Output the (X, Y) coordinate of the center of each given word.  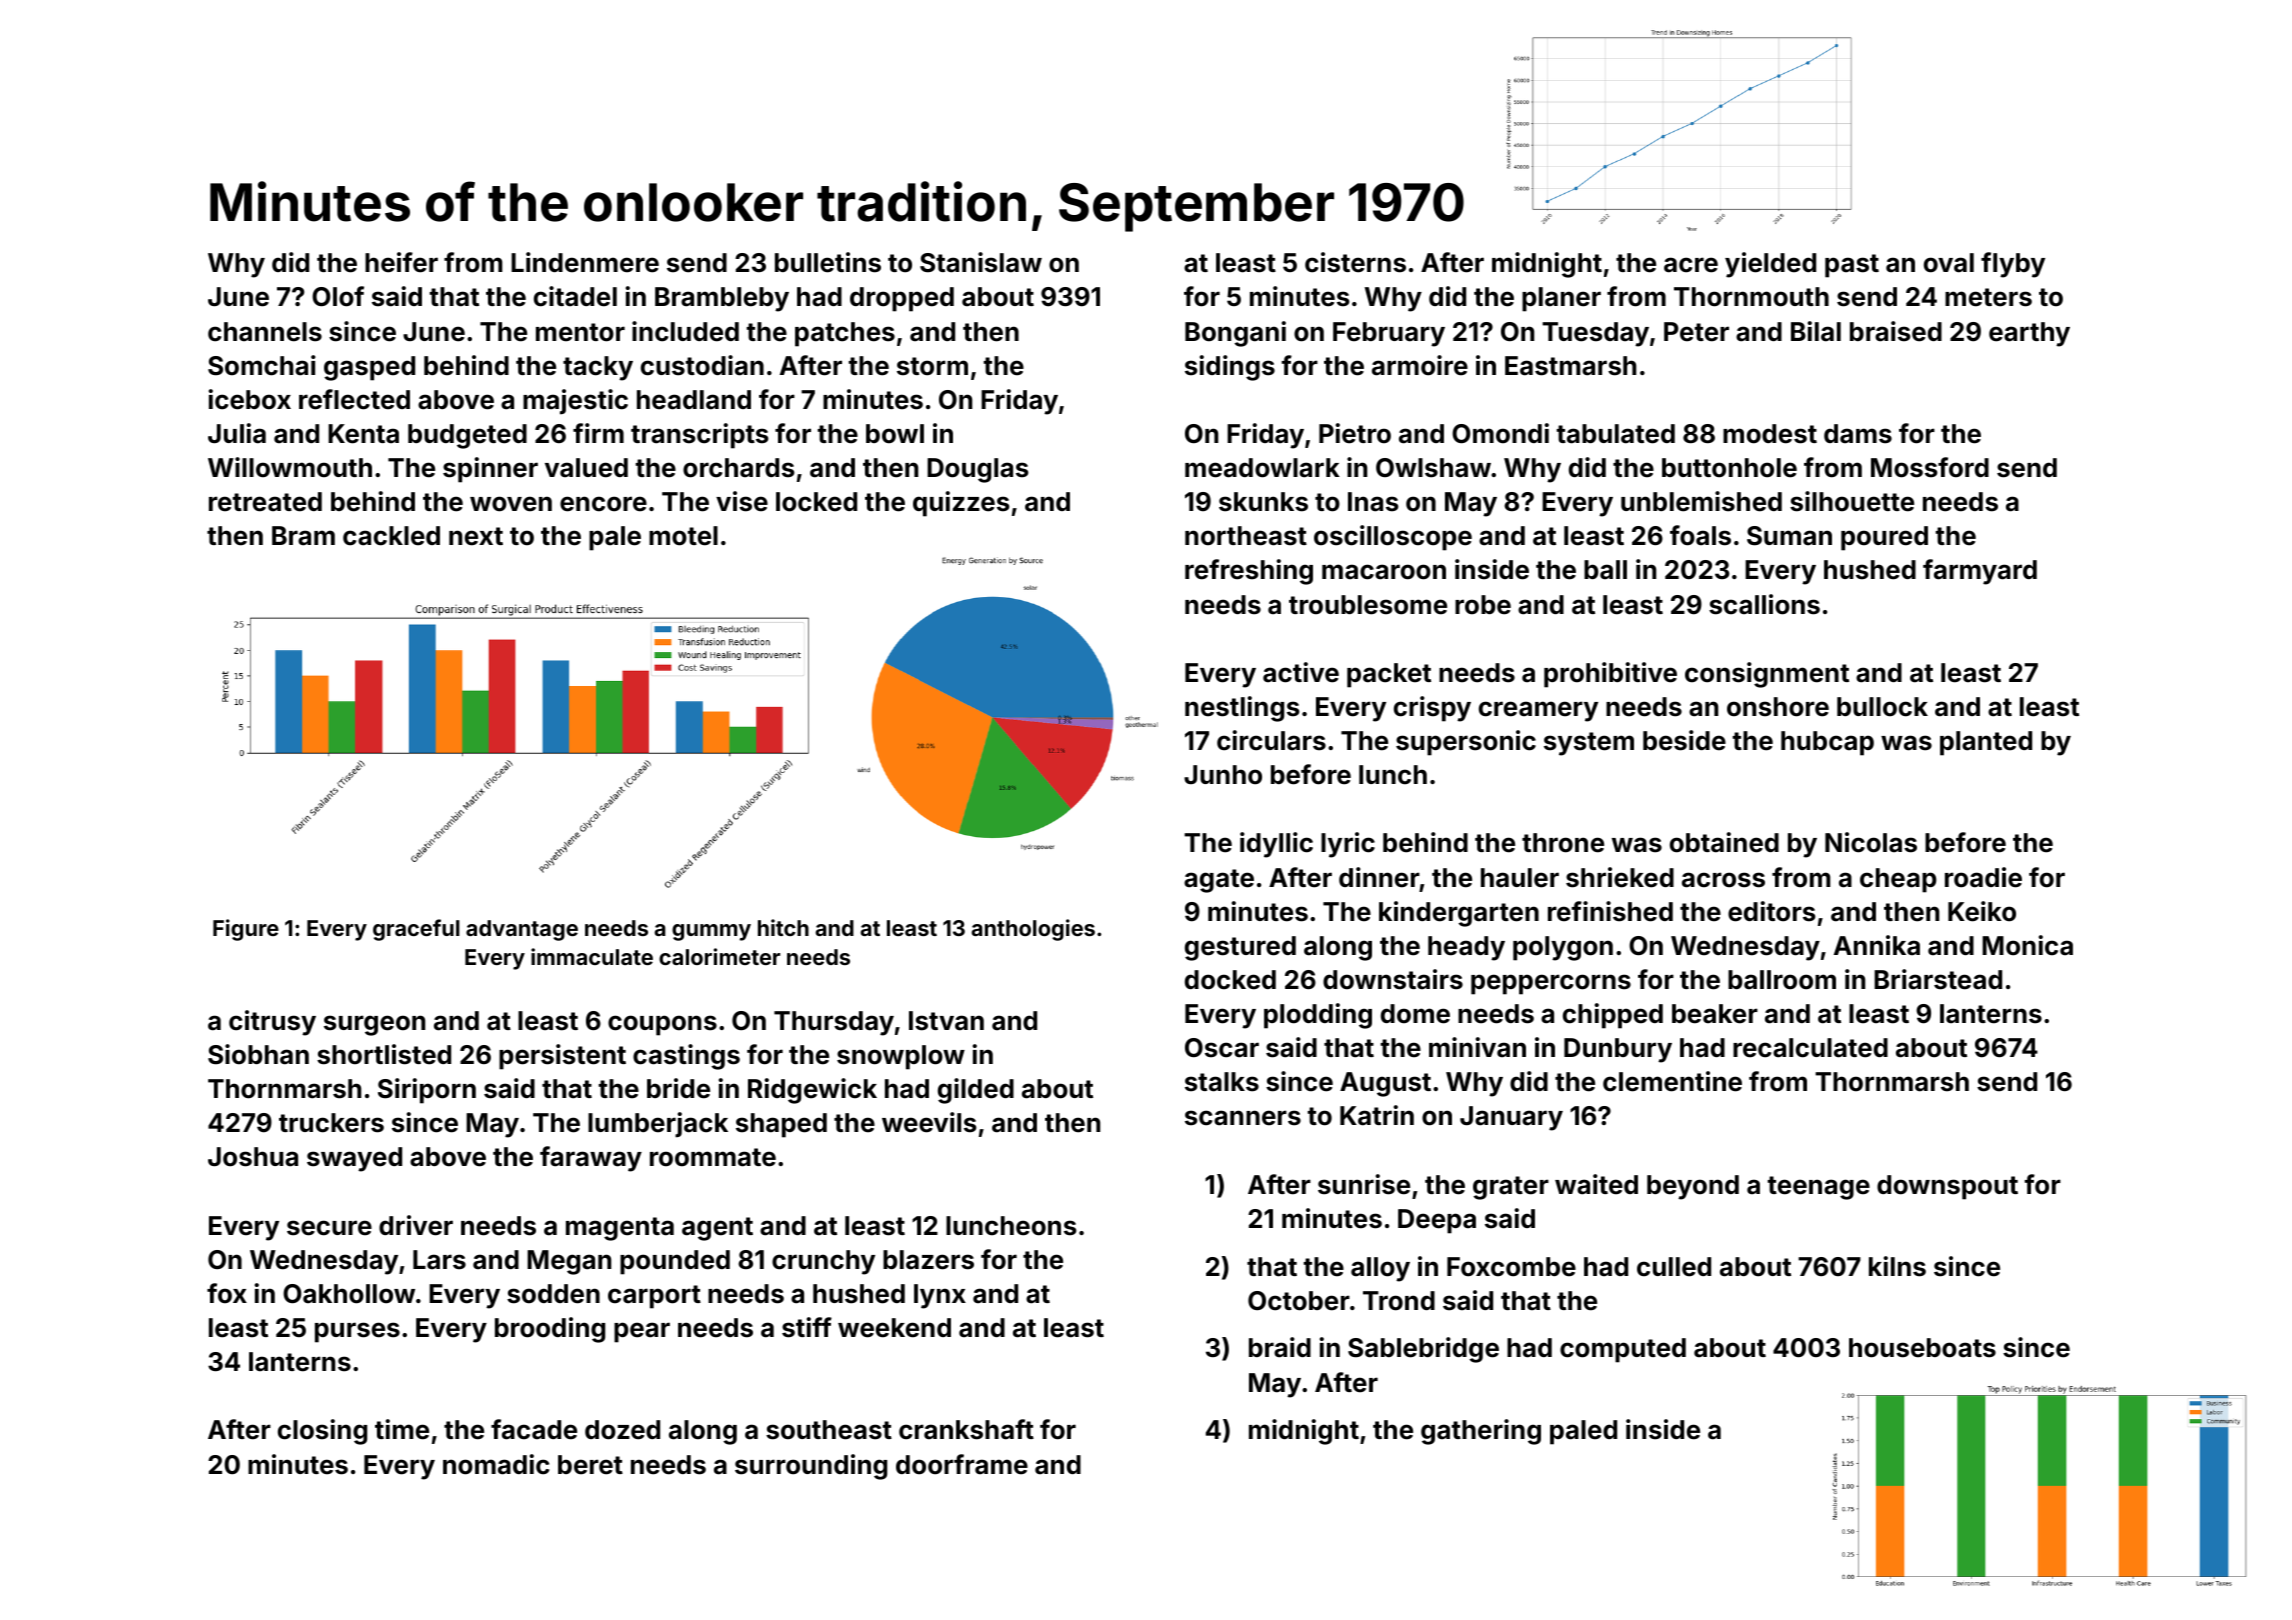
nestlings (1242, 709)
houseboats (1922, 1348)
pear (642, 1332)
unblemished (1701, 501)
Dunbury (1618, 1050)
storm (932, 366)
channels (265, 332)
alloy (1380, 1269)
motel (683, 536)
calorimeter (719, 956)
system (1589, 744)
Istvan (946, 1021)
